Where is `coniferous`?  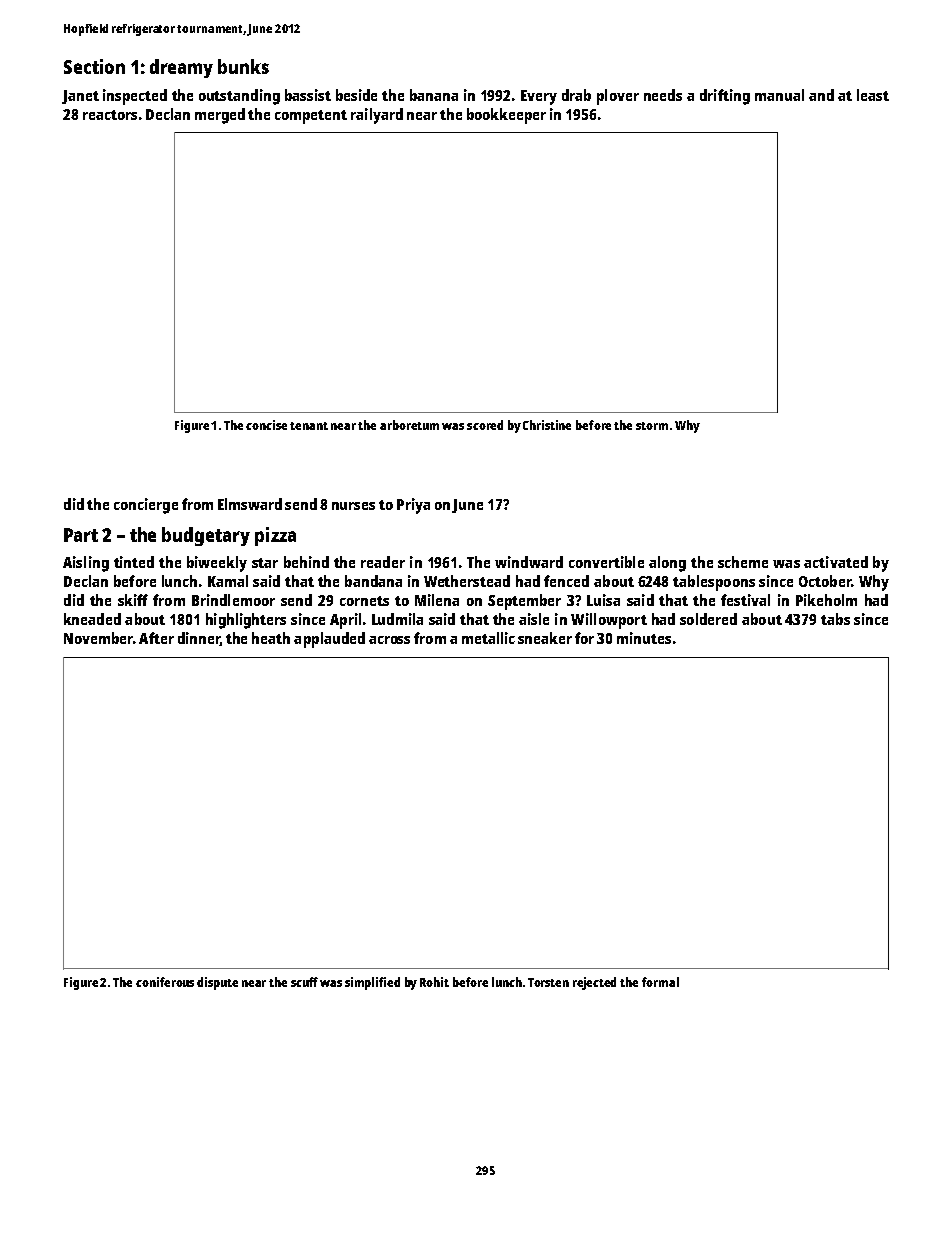 coniferous is located at coordinates (165, 982).
